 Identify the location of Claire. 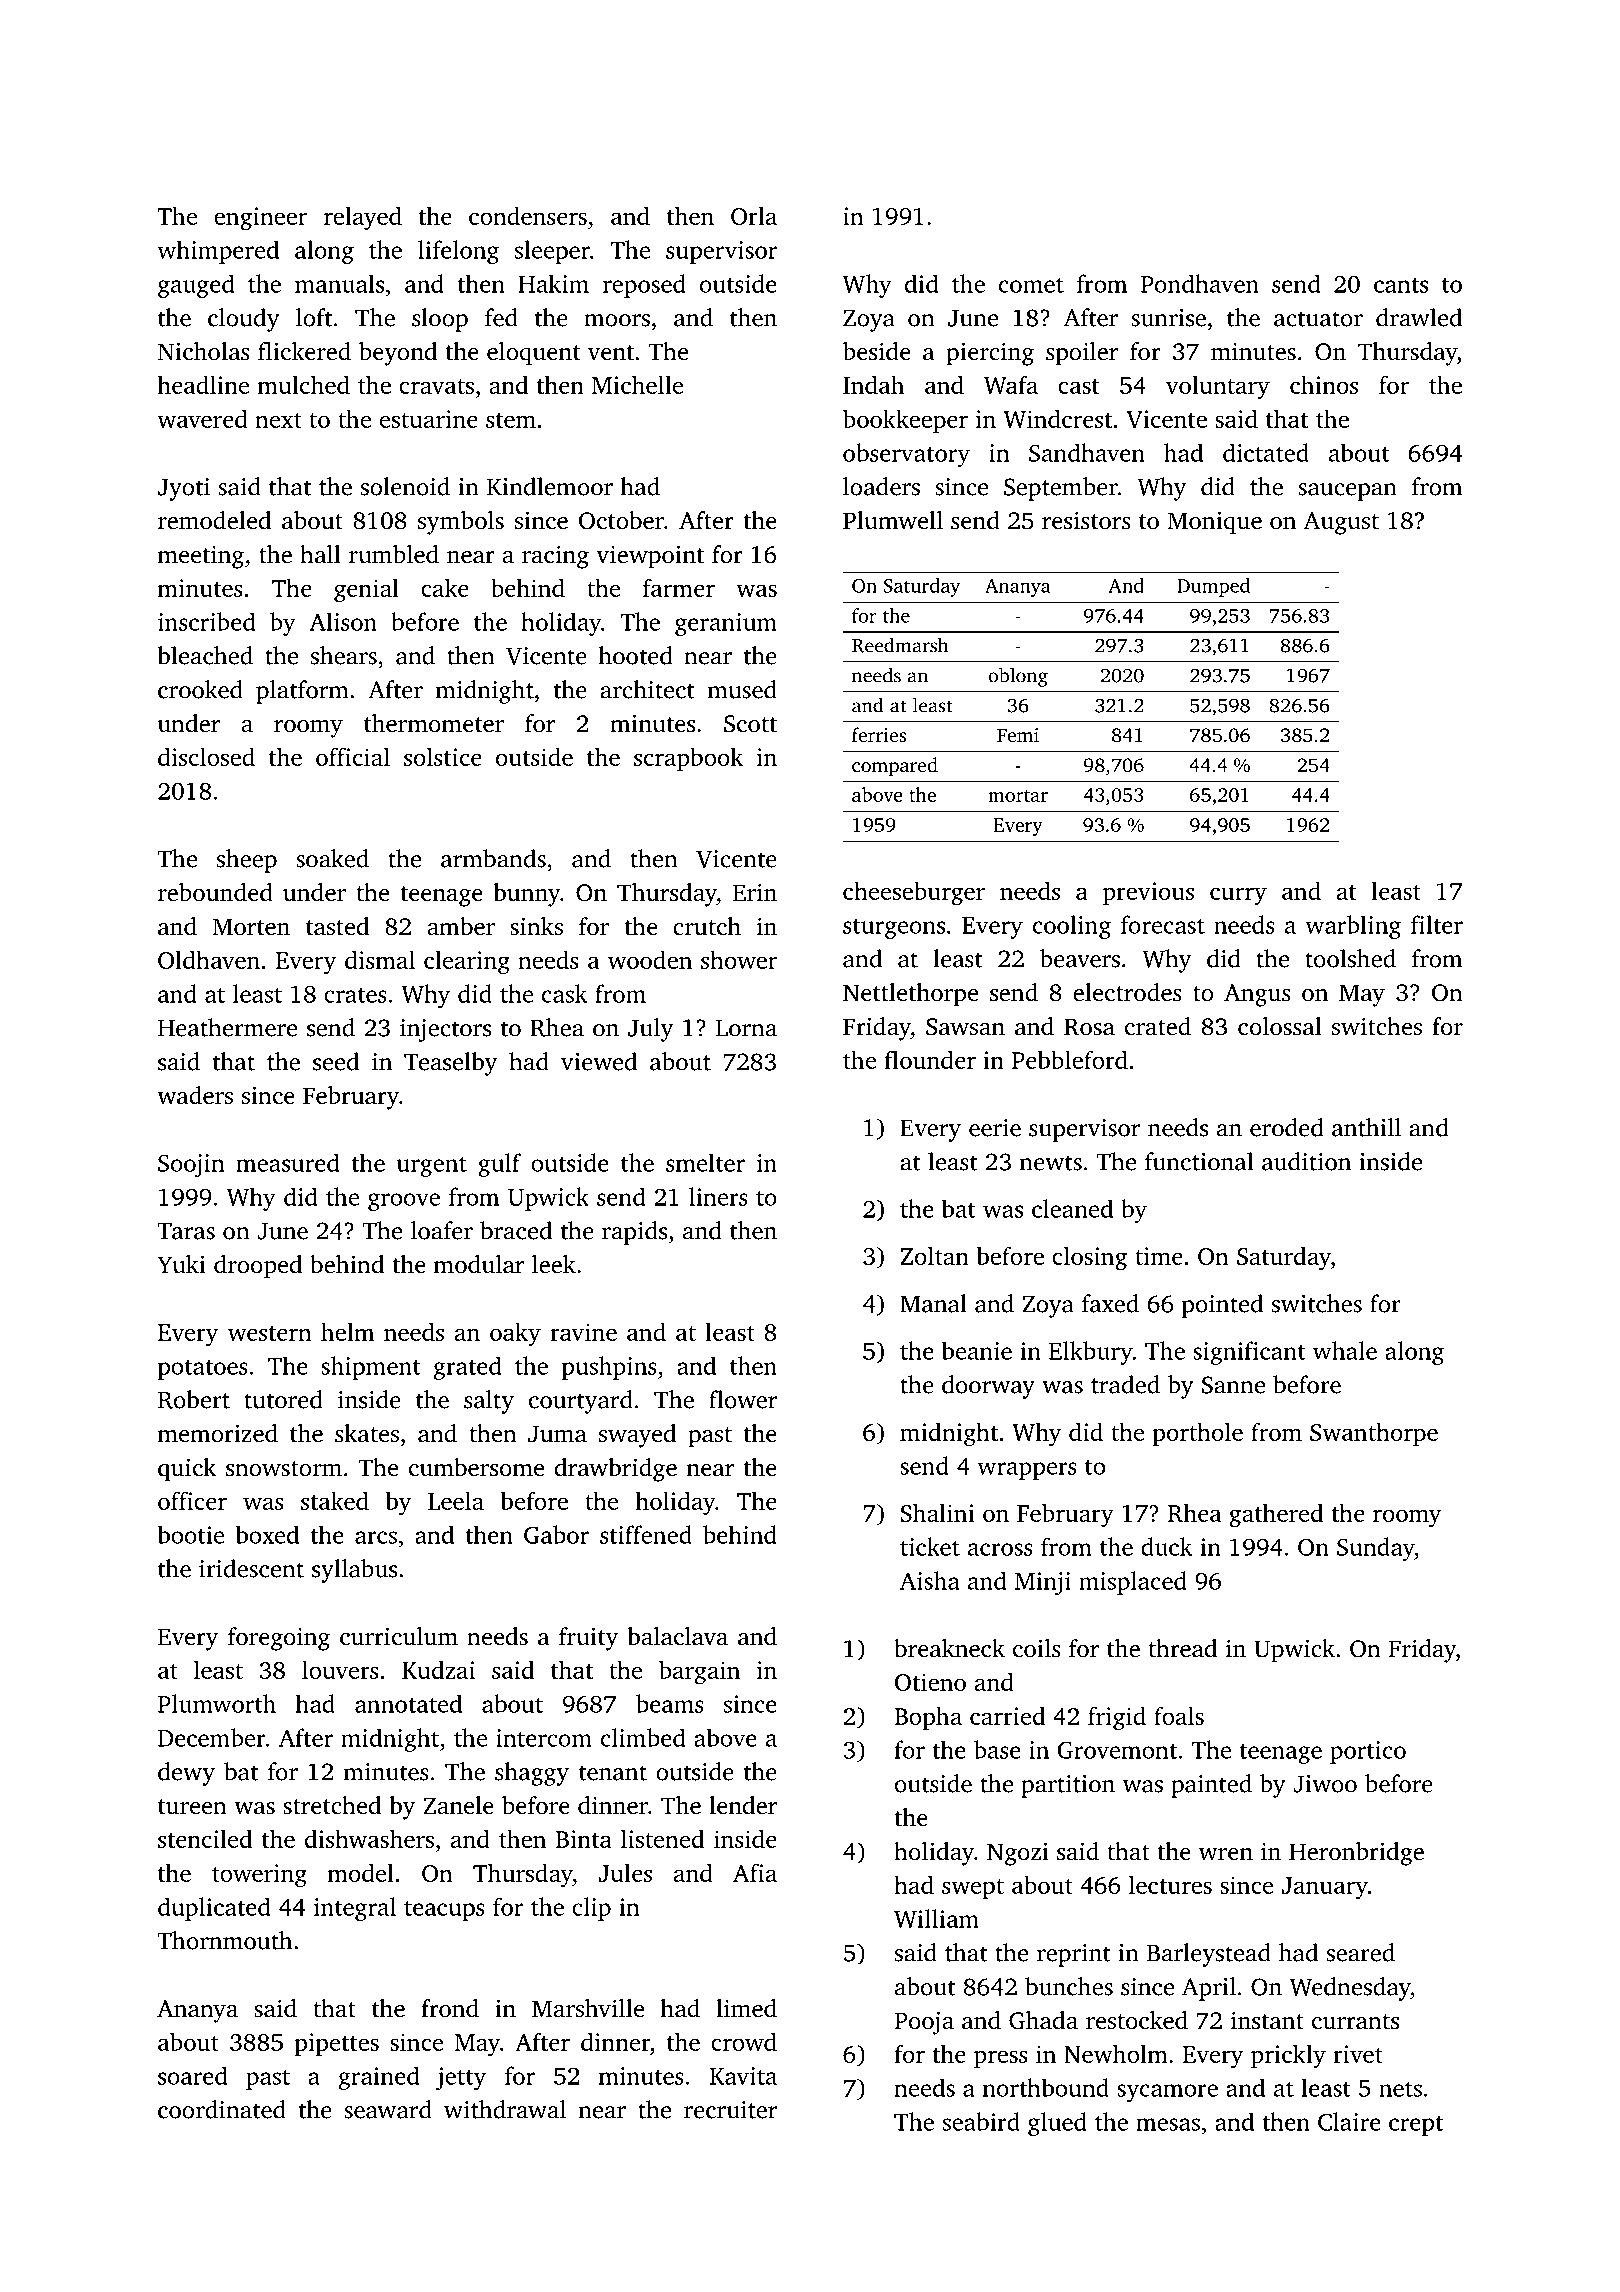
(1349, 2121).
